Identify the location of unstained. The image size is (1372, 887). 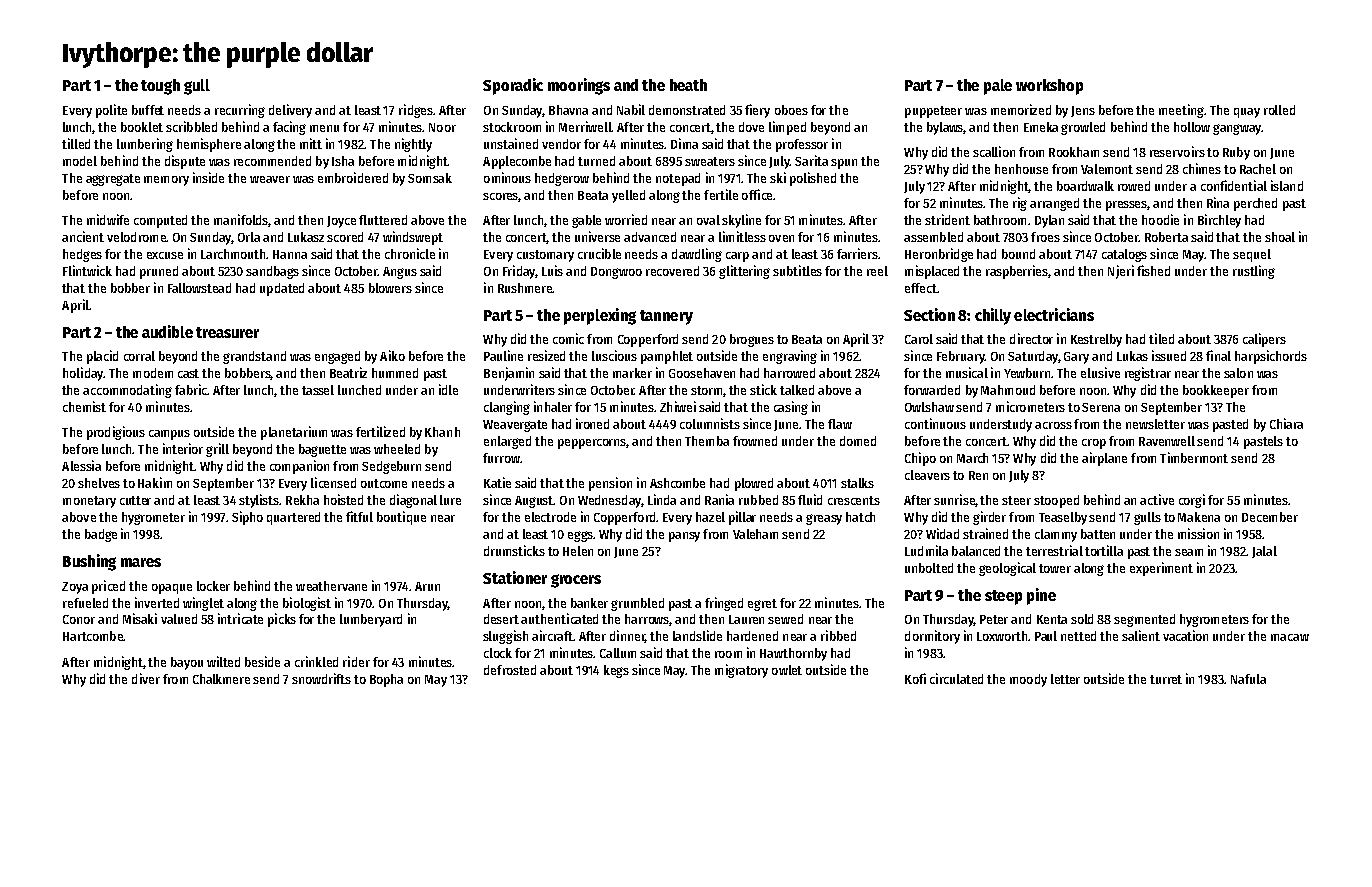
(511, 143).
